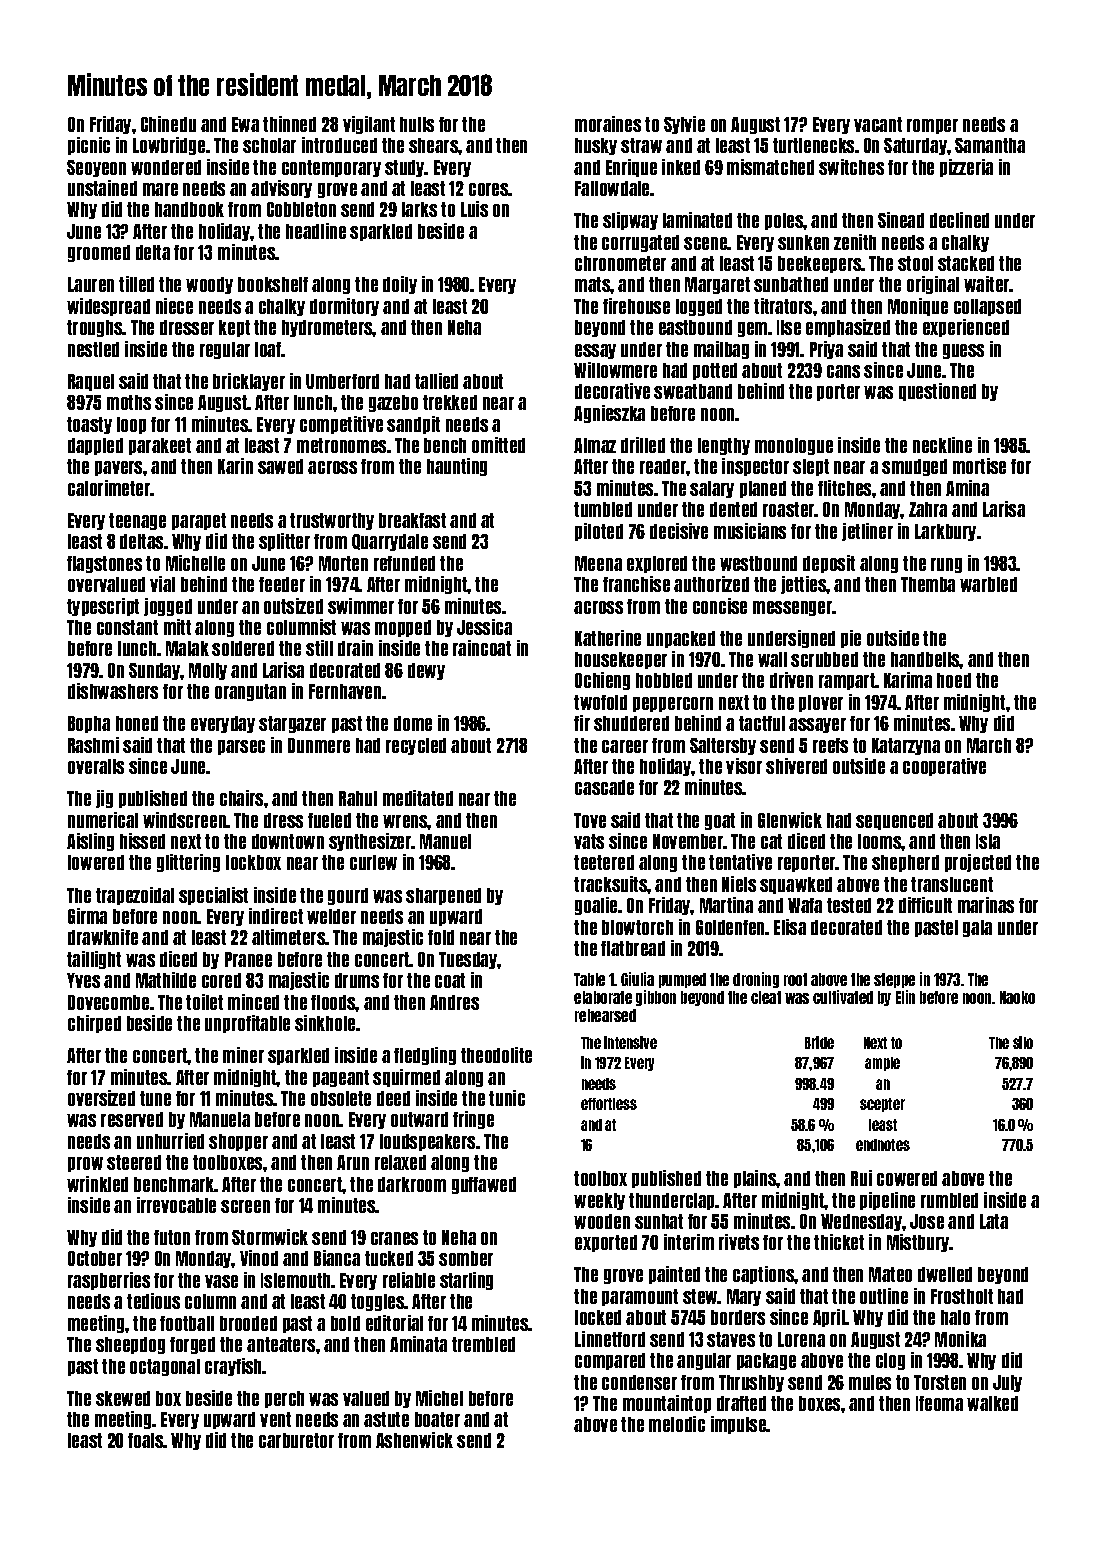 This screenshot has height=1568, width=1108. I want to click on condenser, so click(639, 1382).
